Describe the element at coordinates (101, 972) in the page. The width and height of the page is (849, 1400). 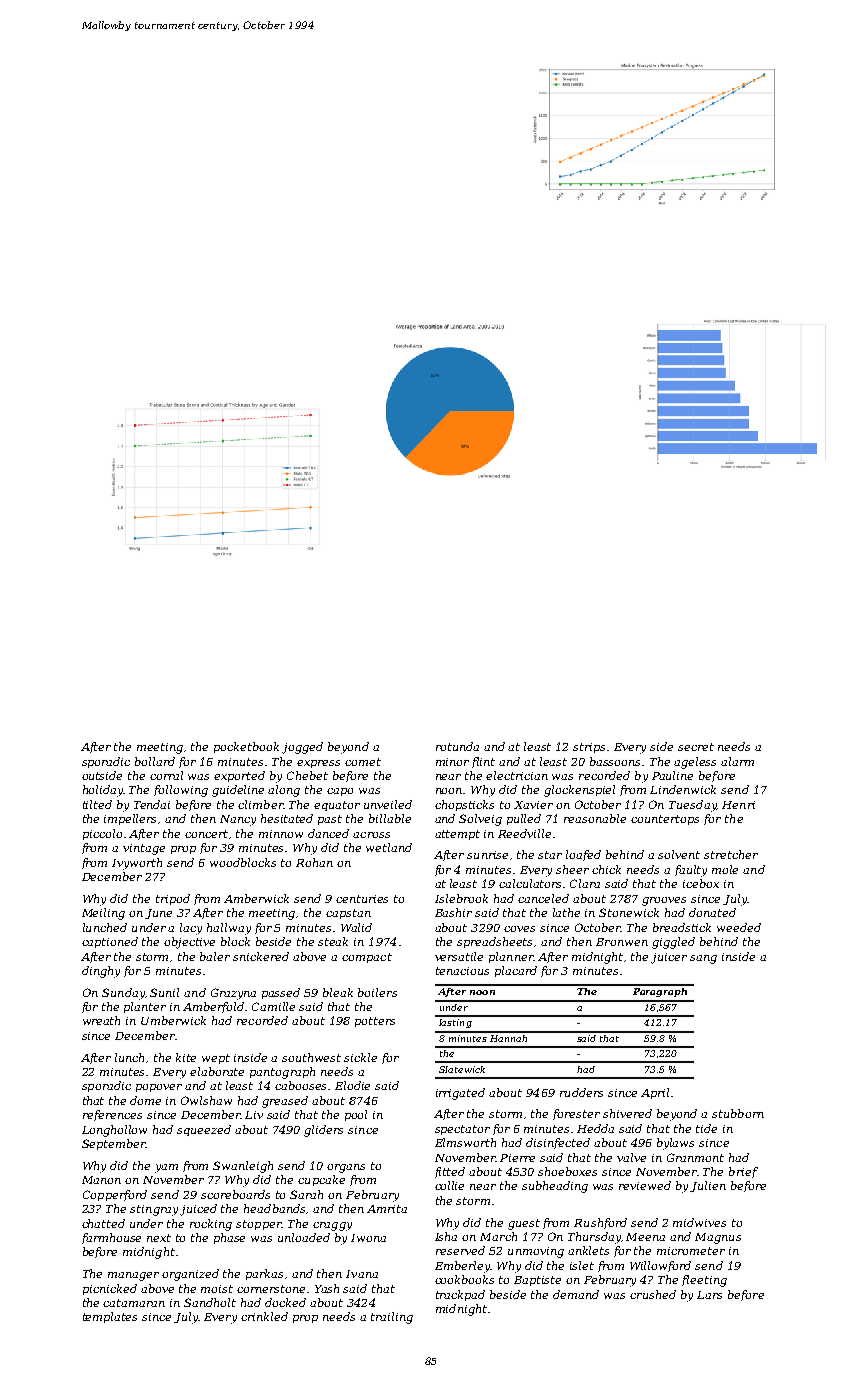
I see `dinghy` at that location.
